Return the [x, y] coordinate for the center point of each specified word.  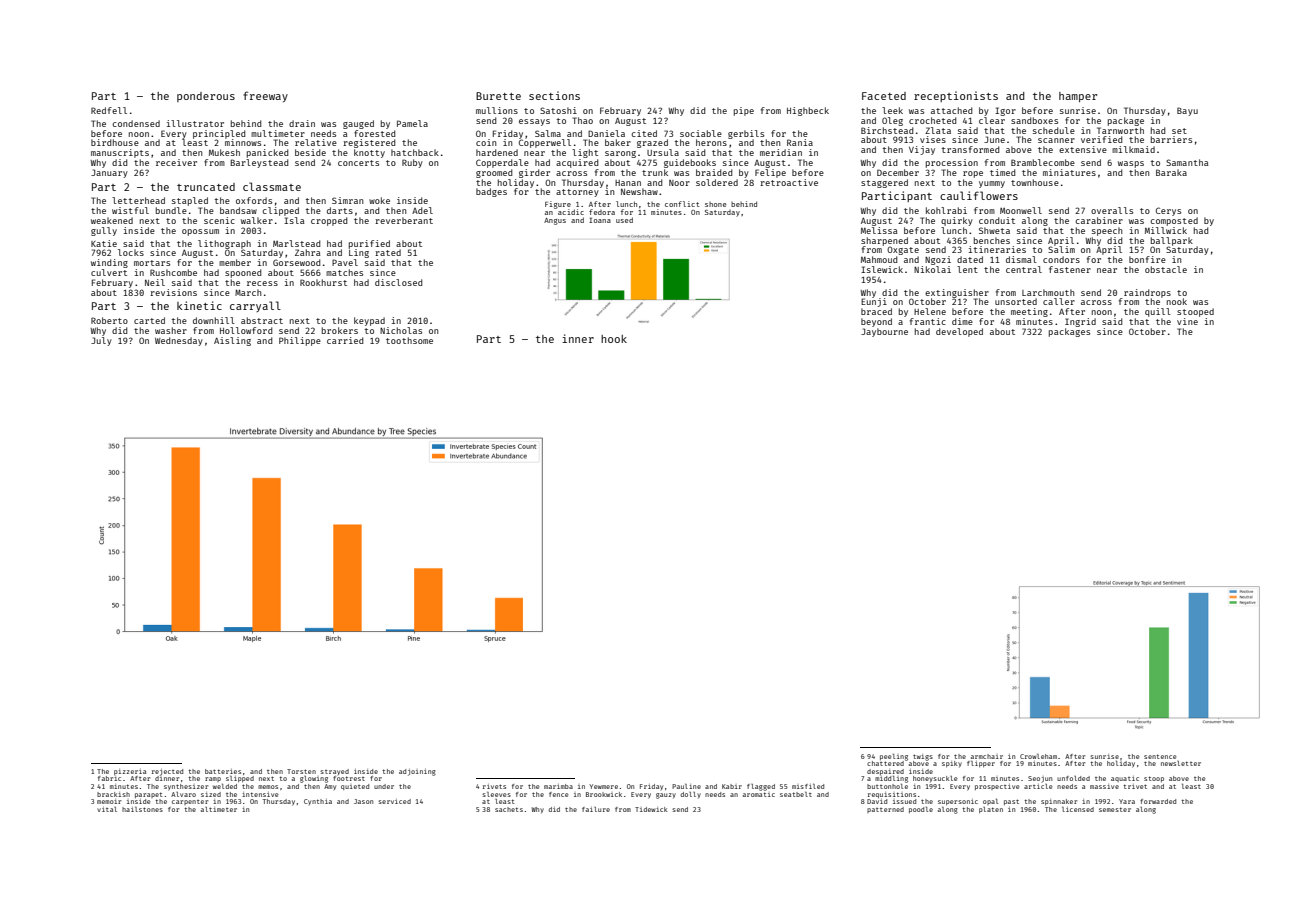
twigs [923, 757]
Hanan [628, 183]
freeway [265, 96]
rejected [167, 772]
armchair [987, 756]
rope [973, 174]
